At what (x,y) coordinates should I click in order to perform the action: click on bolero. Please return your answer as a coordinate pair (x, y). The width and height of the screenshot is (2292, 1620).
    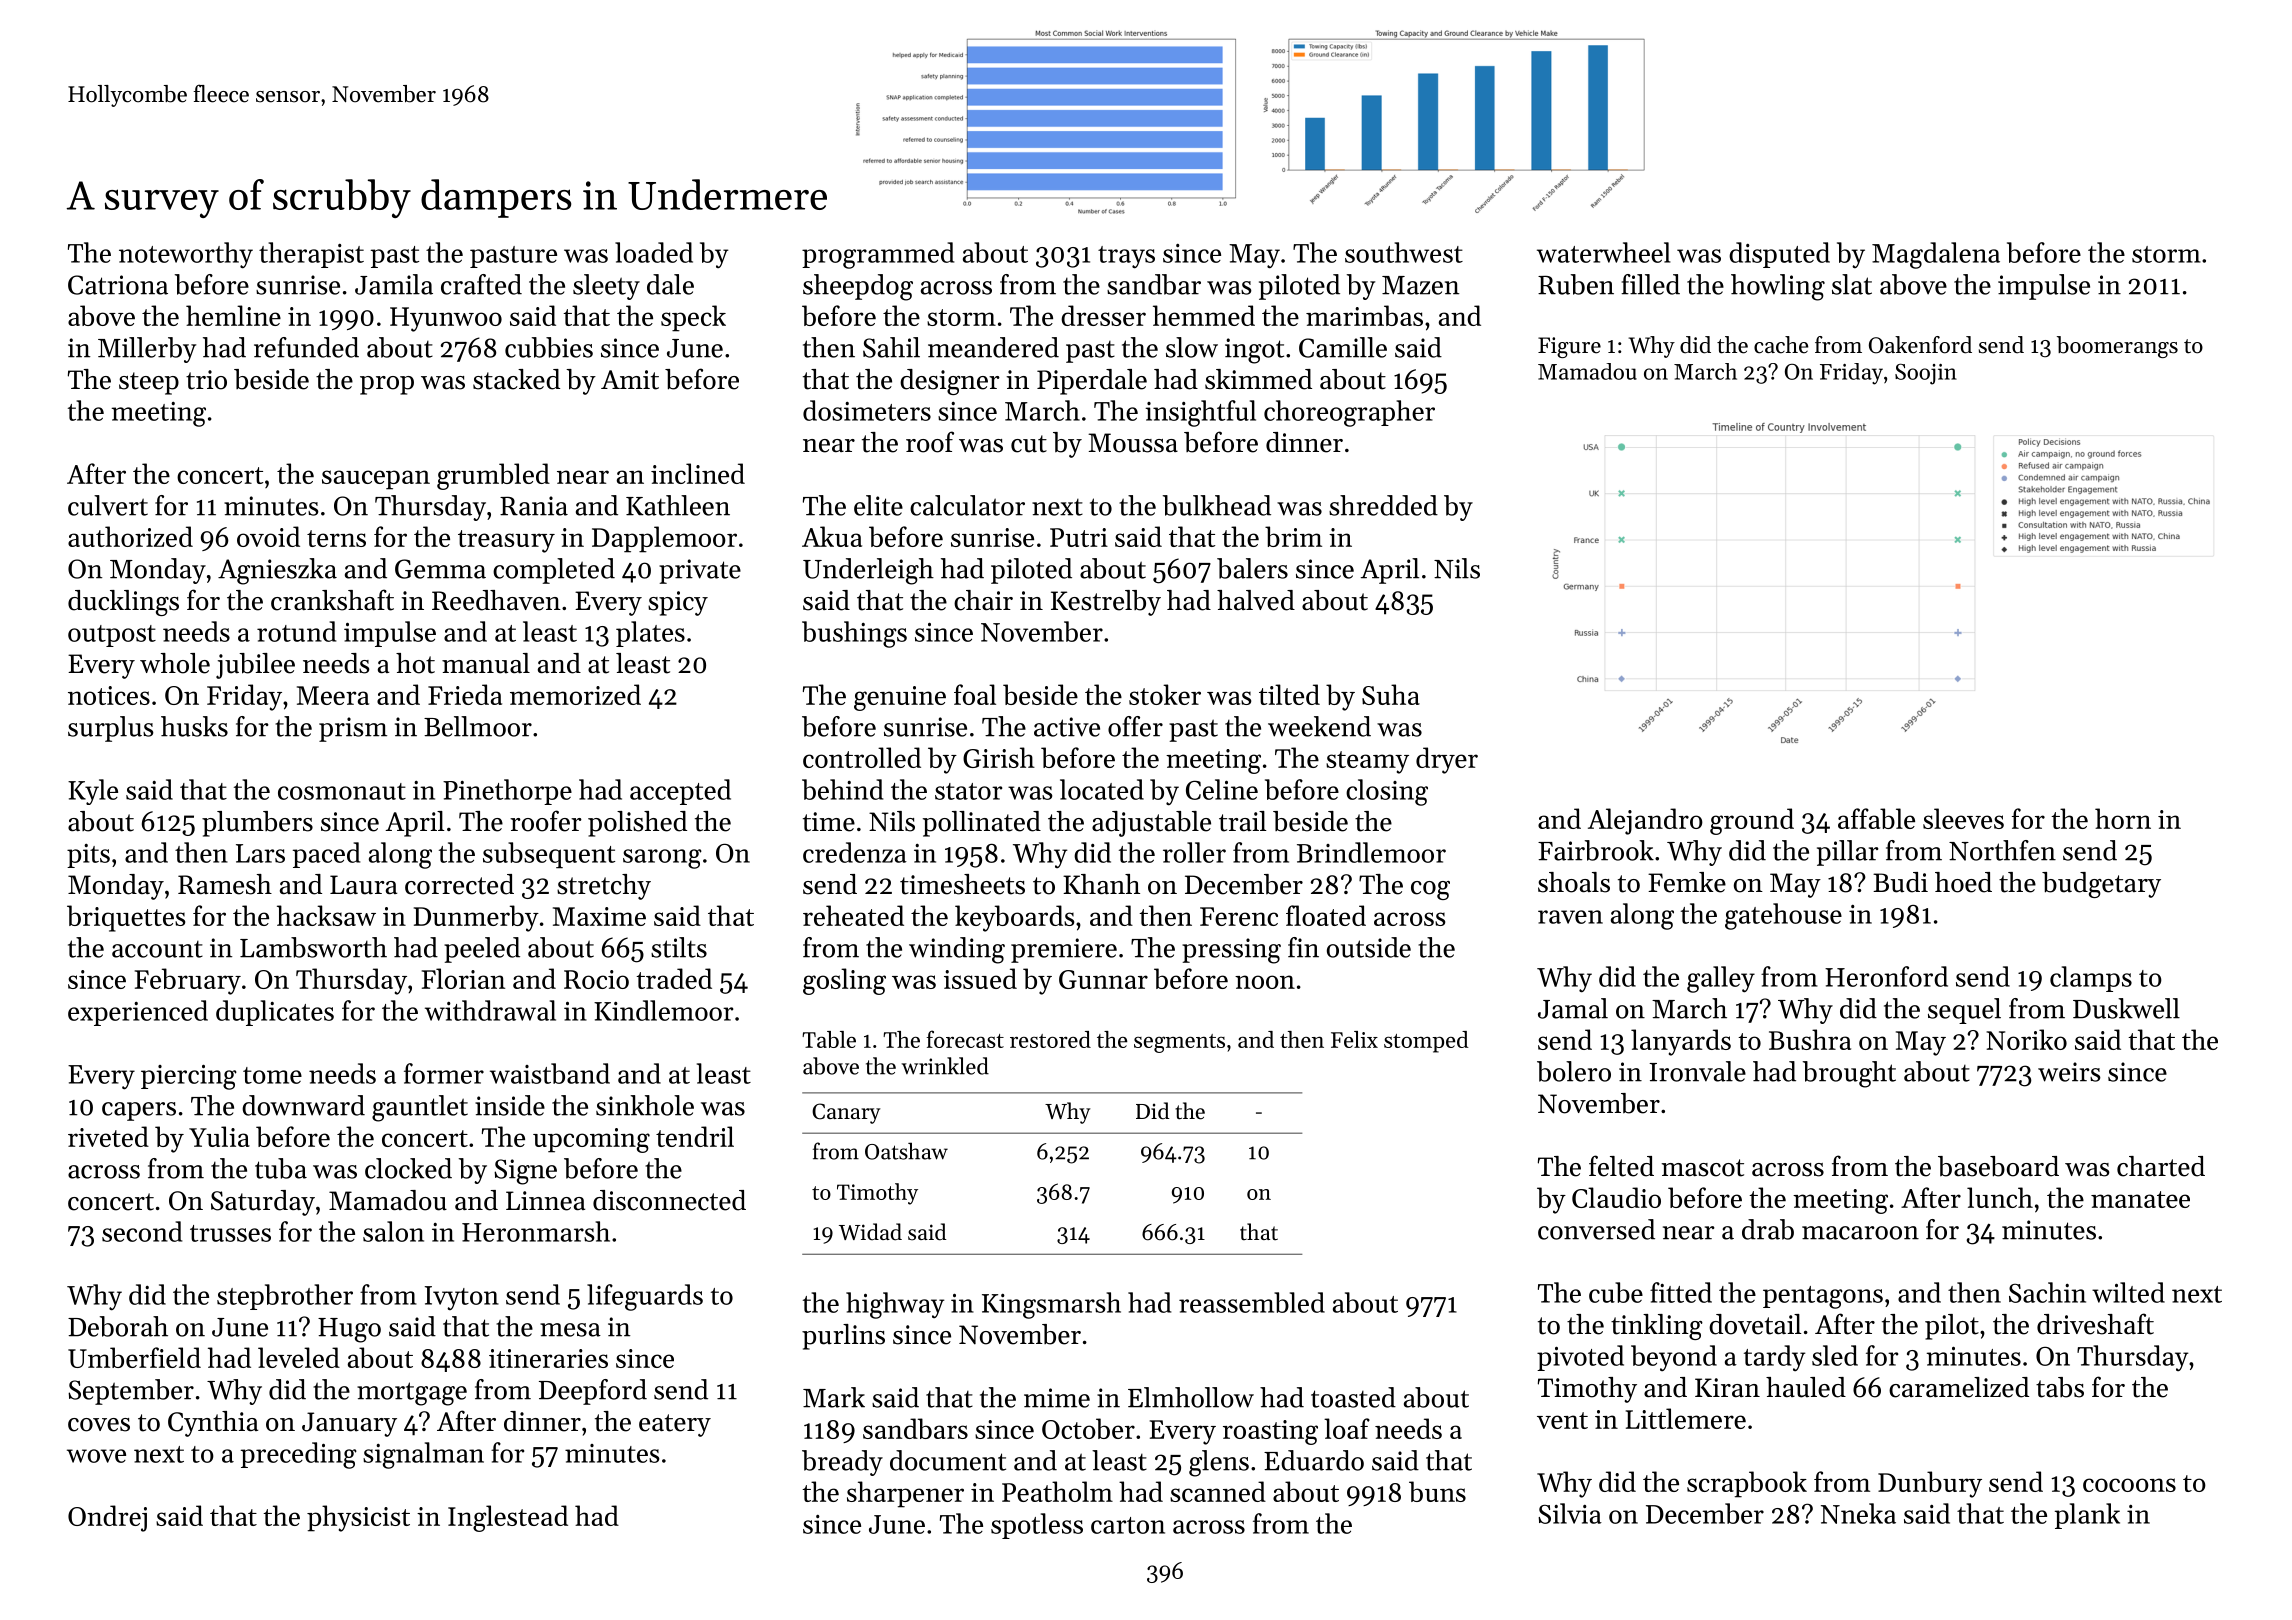
    Looking at the image, I should click on (1574, 1071).
